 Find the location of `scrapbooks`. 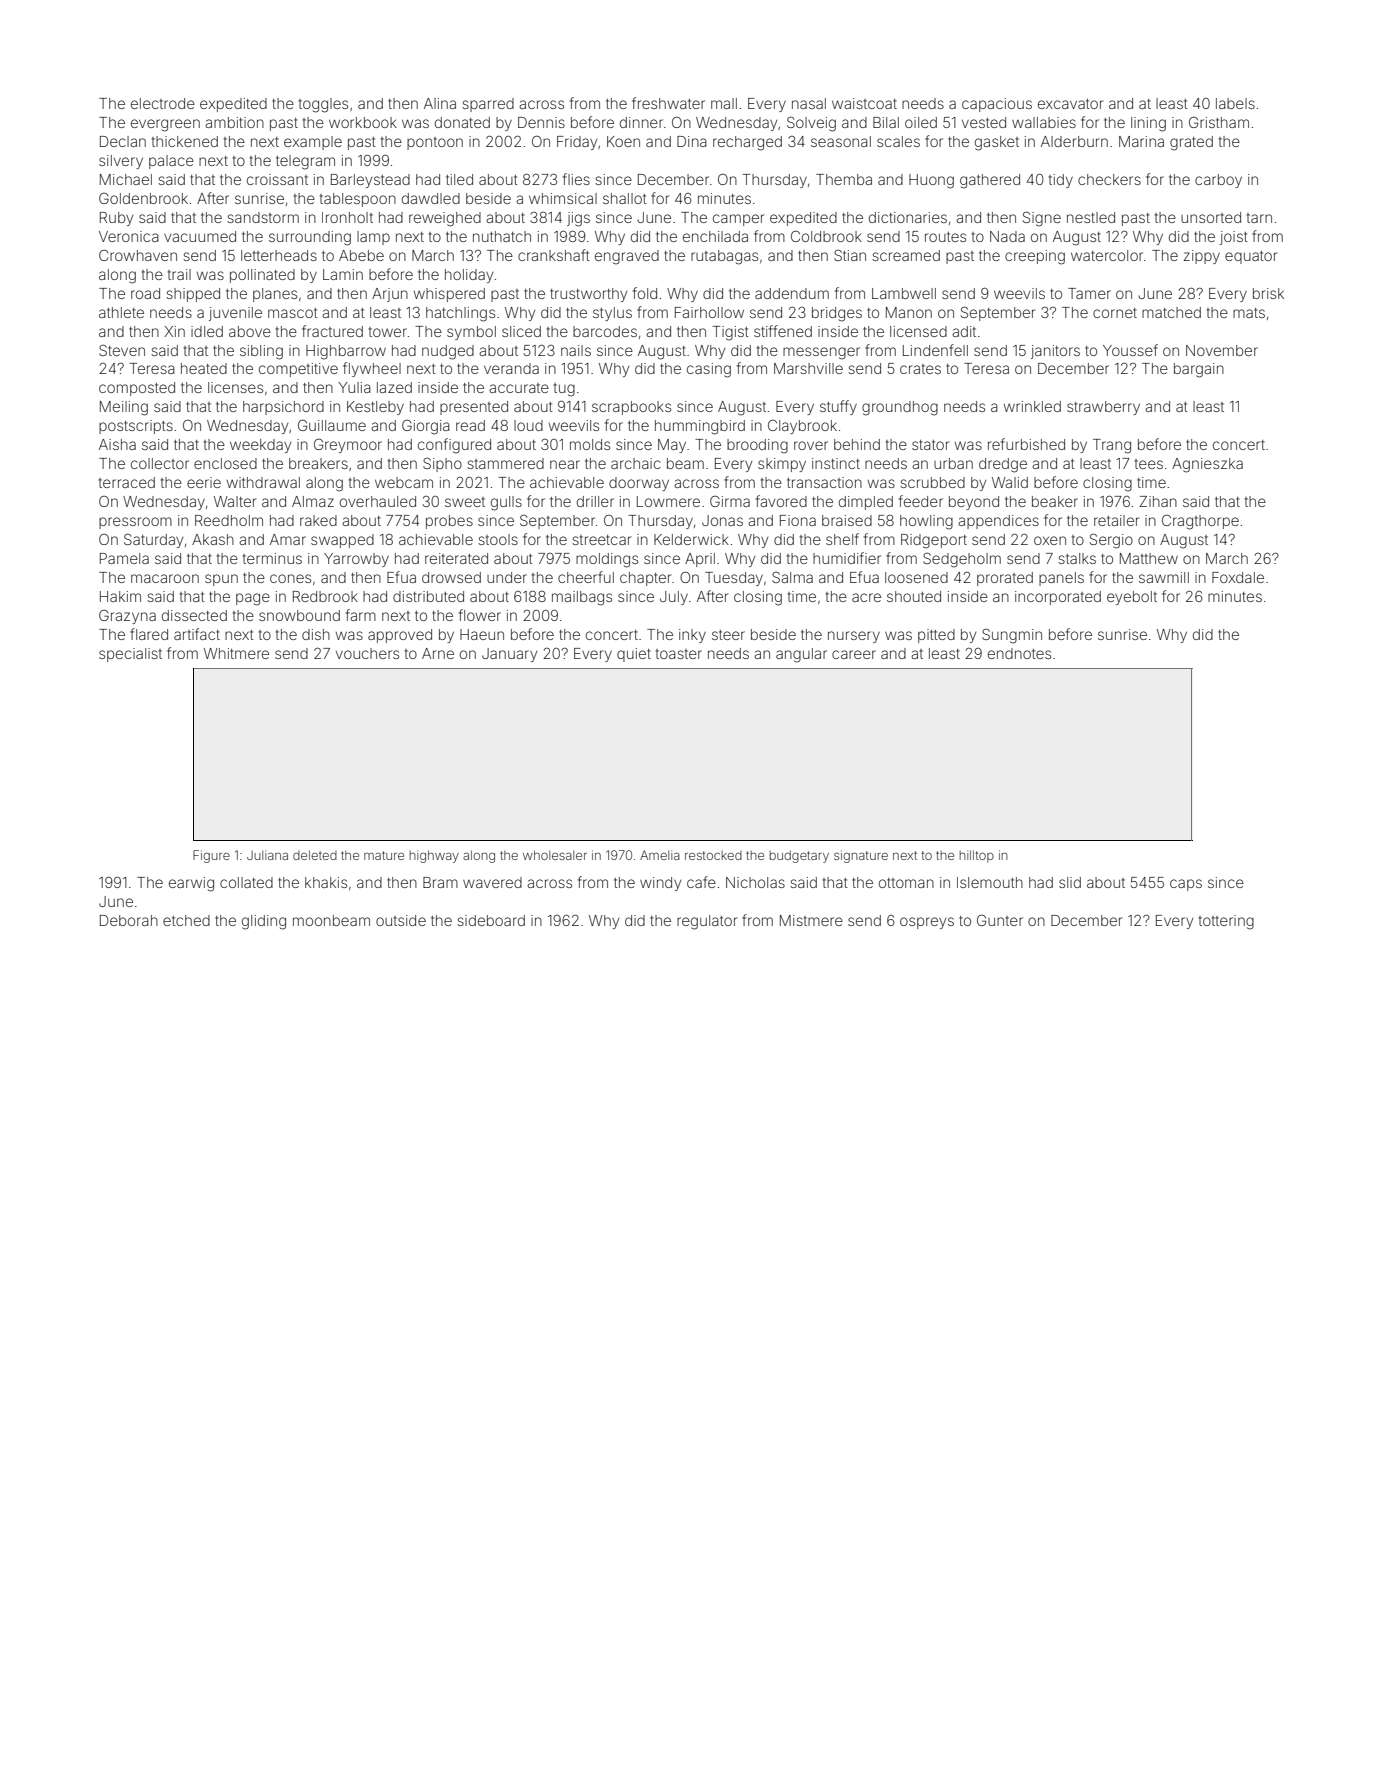

scrapbooks is located at coordinates (631, 408).
